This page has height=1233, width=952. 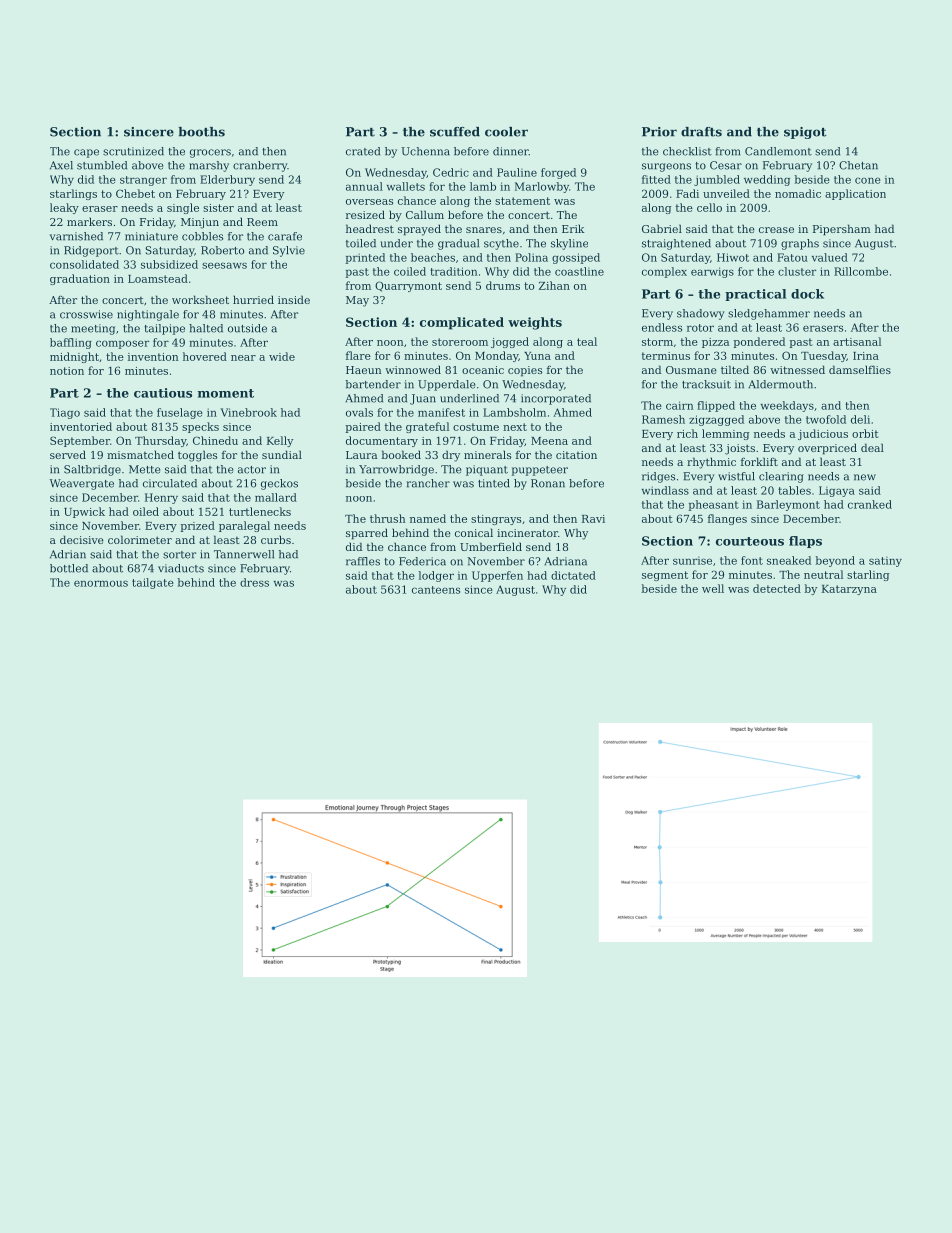 What do you see at coordinates (69, 568) in the page?
I see `bottled` at bounding box center [69, 568].
